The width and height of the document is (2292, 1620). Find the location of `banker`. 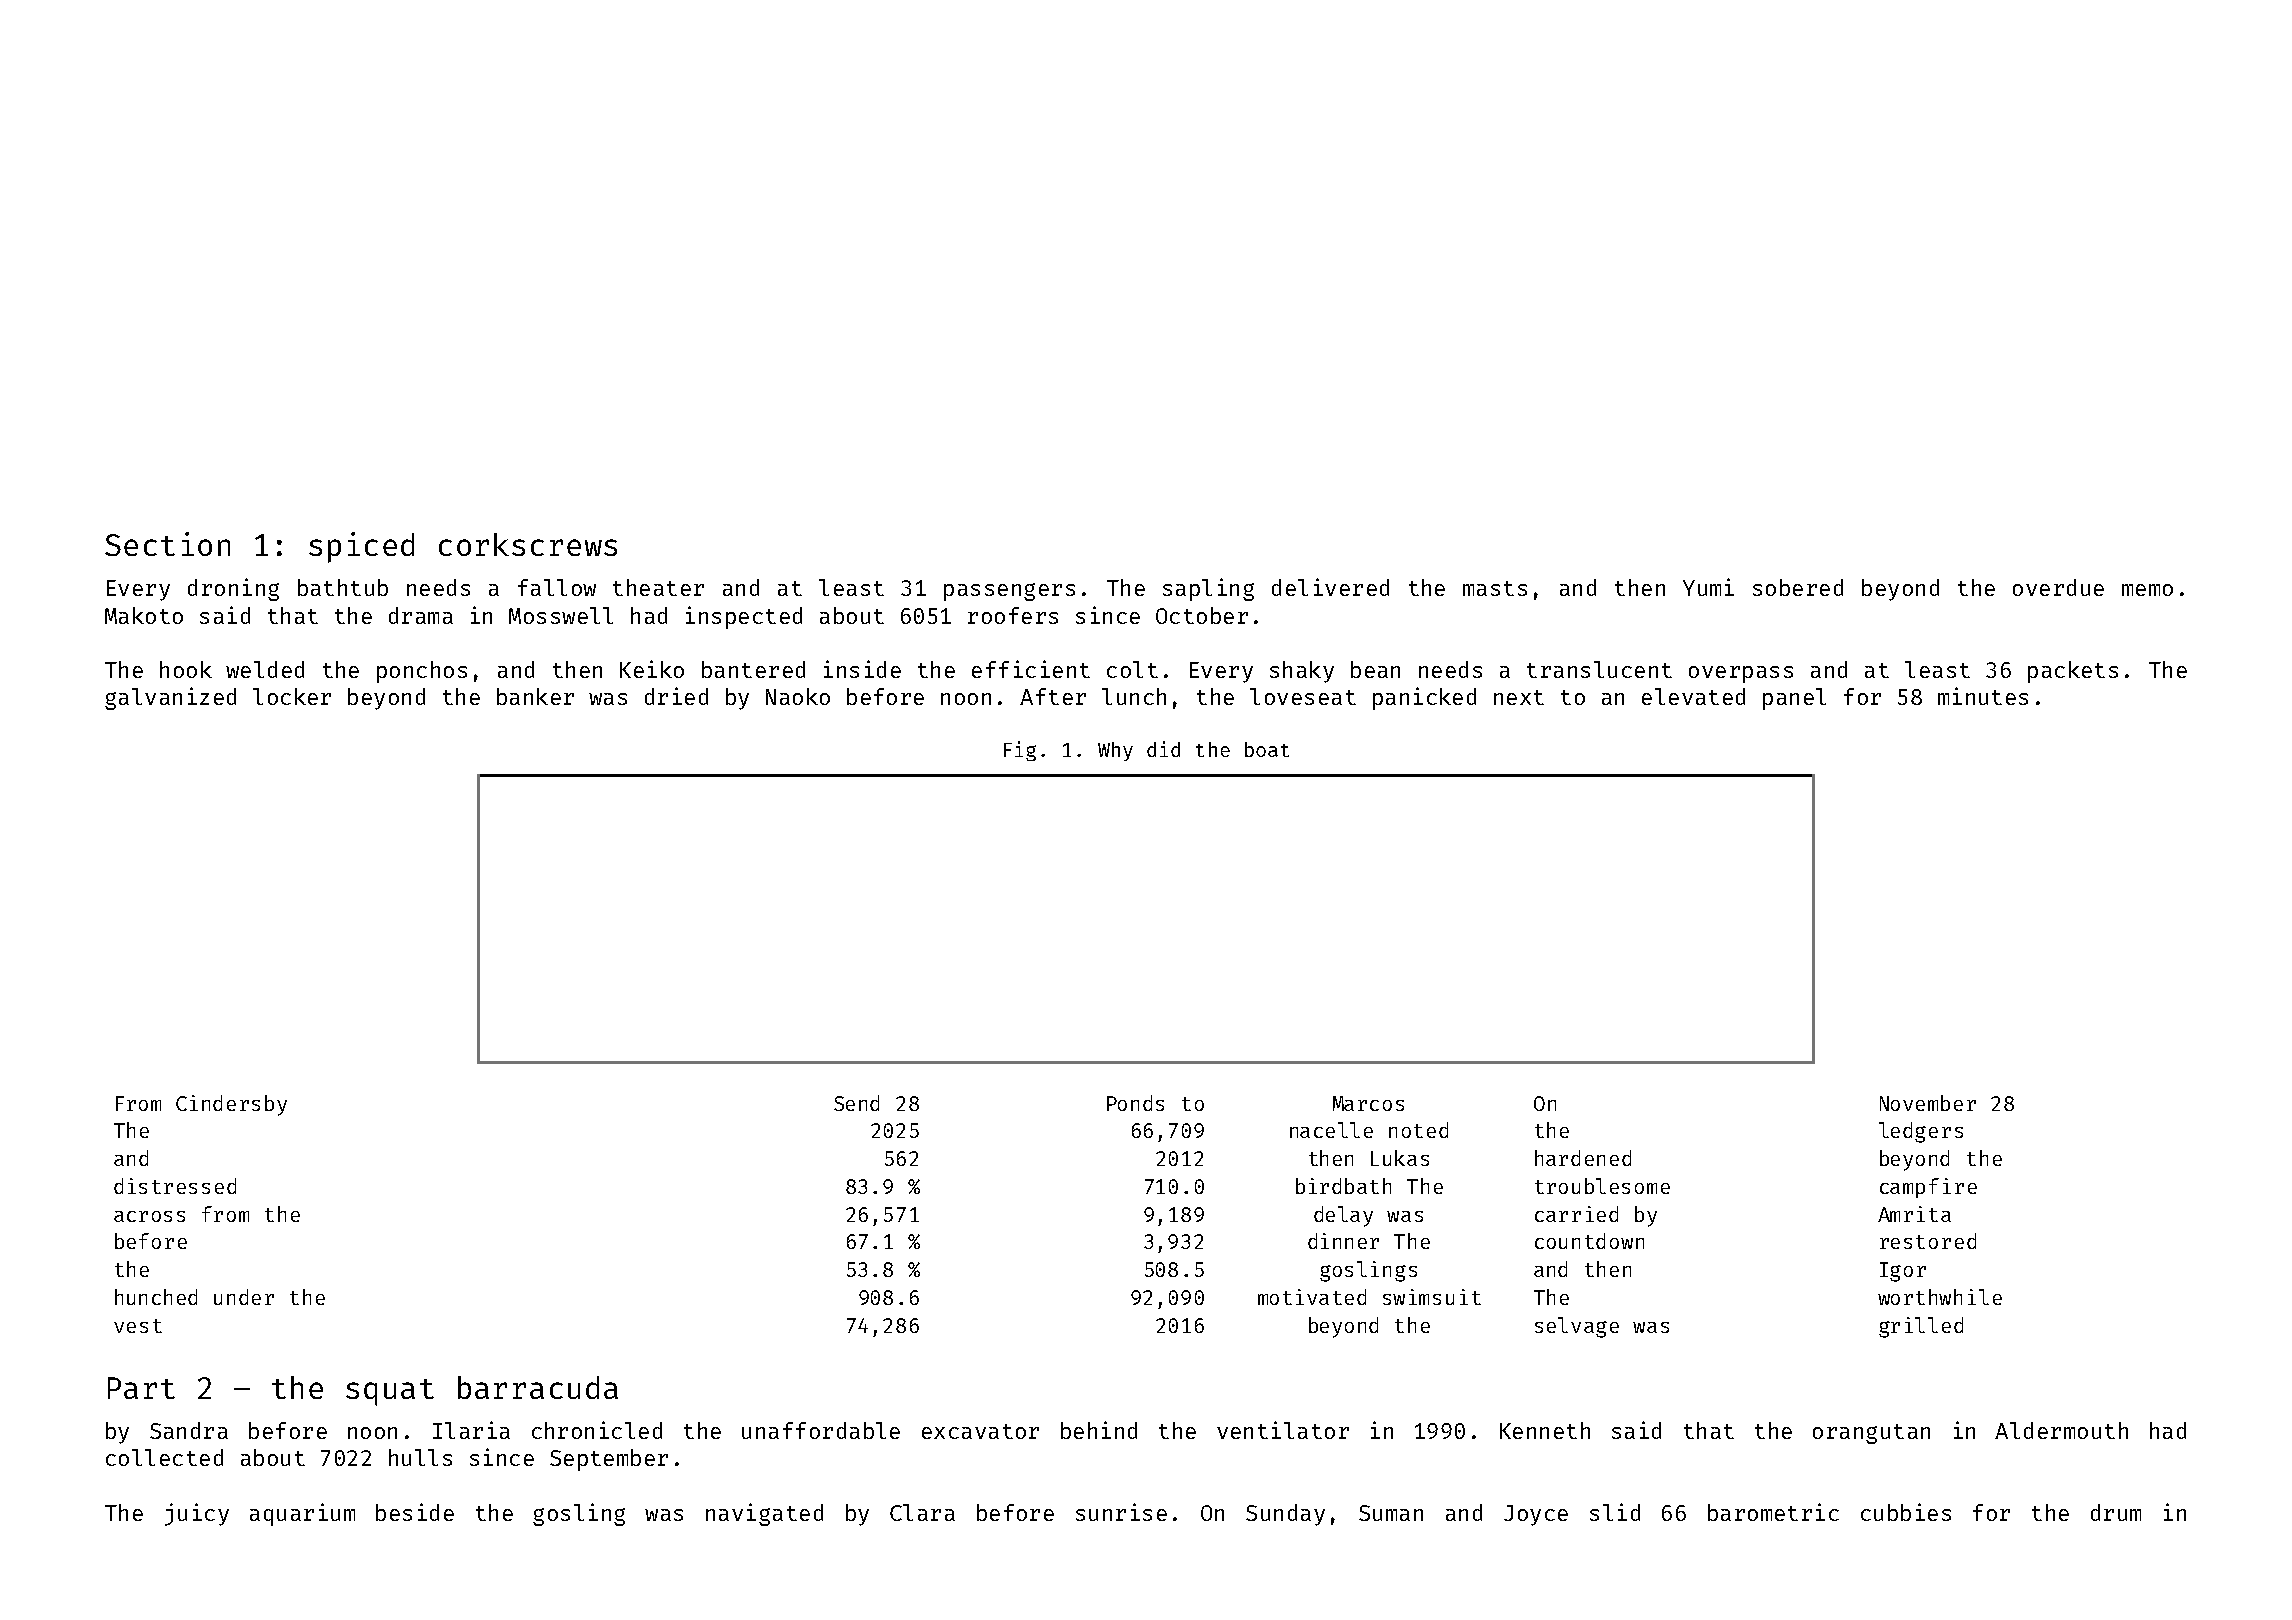

banker is located at coordinates (535, 696).
